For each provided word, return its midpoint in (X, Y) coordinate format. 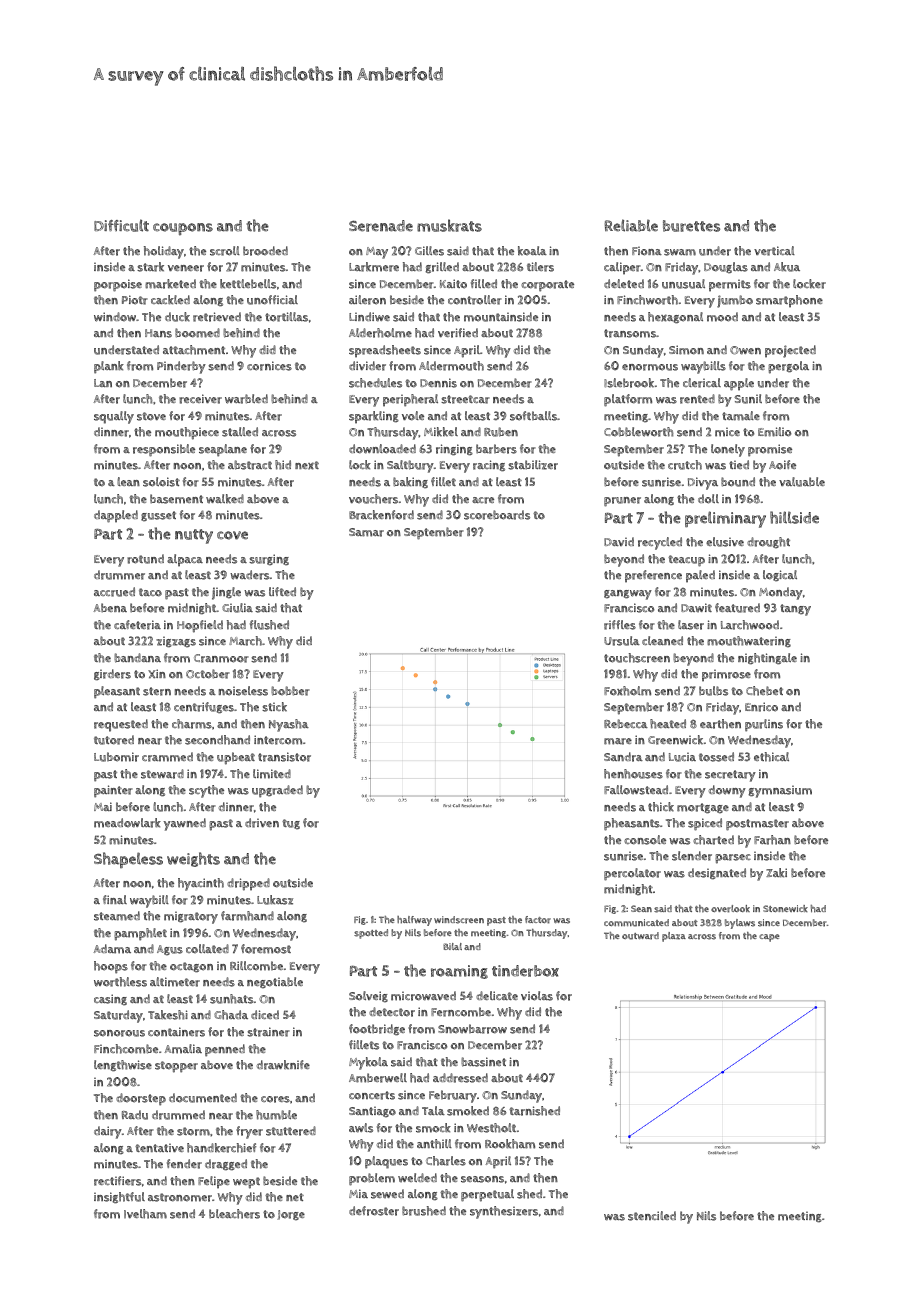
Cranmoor (221, 658)
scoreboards (497, 515)
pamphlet (140, 934)
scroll (225, 251)
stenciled (652, 1216)
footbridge (377, 1030)
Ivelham (145, 1214)
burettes (691, 226)
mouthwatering (749, 642)
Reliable (631, 225)
